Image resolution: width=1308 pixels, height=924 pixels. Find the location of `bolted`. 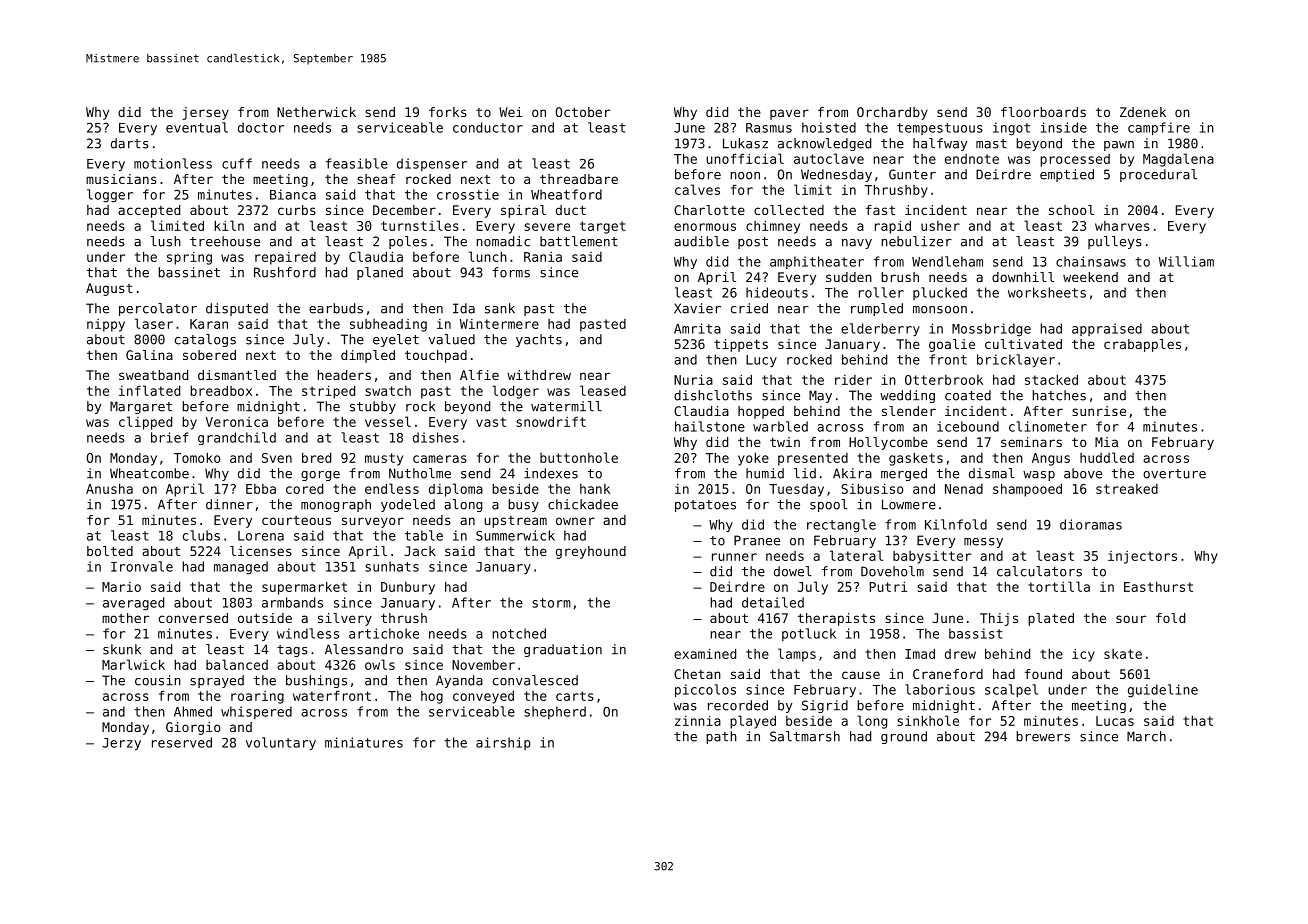

bolted is located at coordinates (110, 551).
